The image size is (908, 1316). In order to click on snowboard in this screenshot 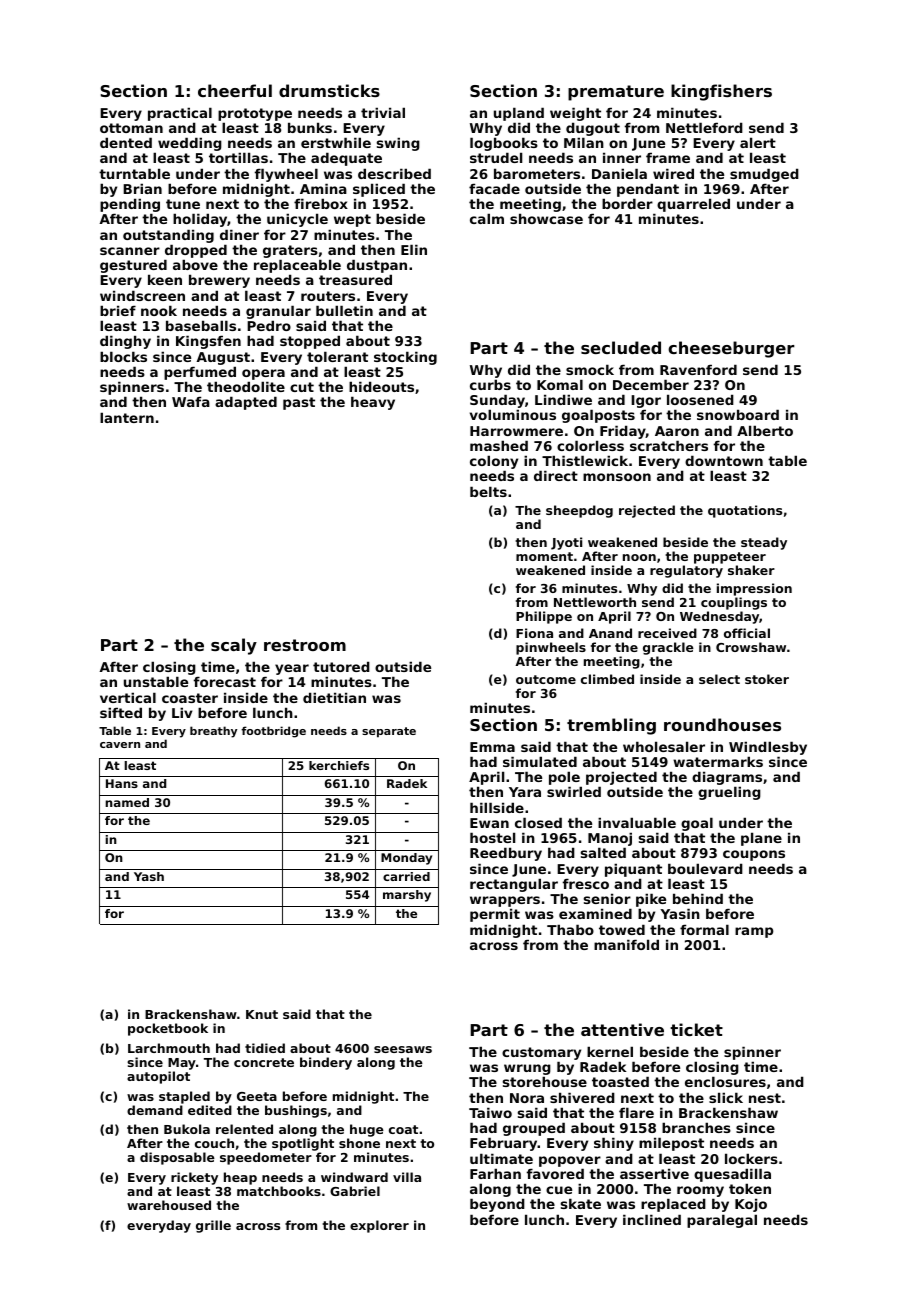, I will do `click(738, 414)`.
